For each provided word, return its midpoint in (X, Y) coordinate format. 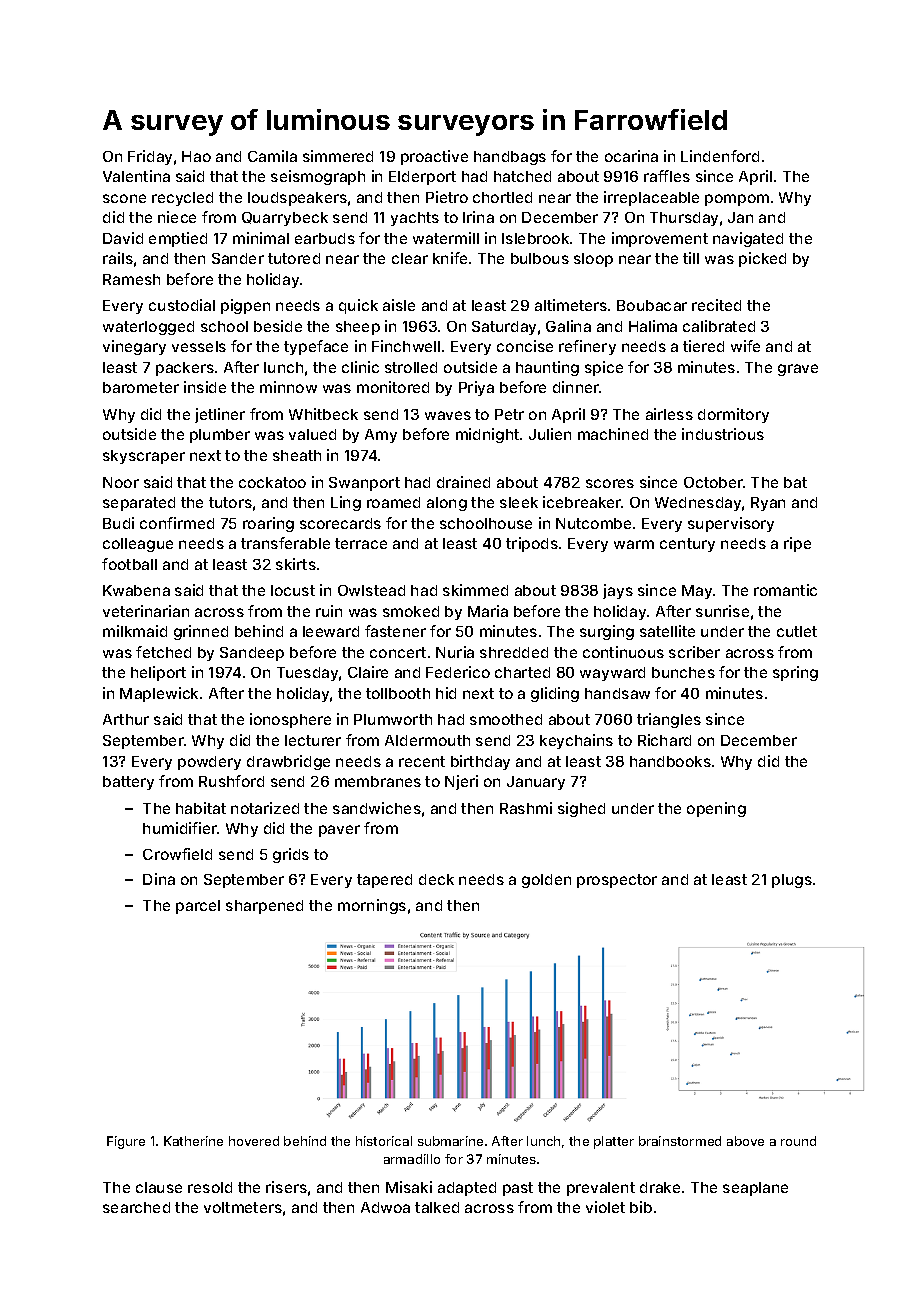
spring (795, 673)
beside (278, 326)
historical (384, 1141)
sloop (593, 260)
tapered (384, 881)
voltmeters (243, 1207)
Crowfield (177, 854)
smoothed (506, 719)
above (745, 1141)
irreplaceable (651, 198)
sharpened (264, 907)
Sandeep (252, 654)
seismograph (318, 177)
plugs (792, 881)
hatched (522, 176)
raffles (667, 176)
